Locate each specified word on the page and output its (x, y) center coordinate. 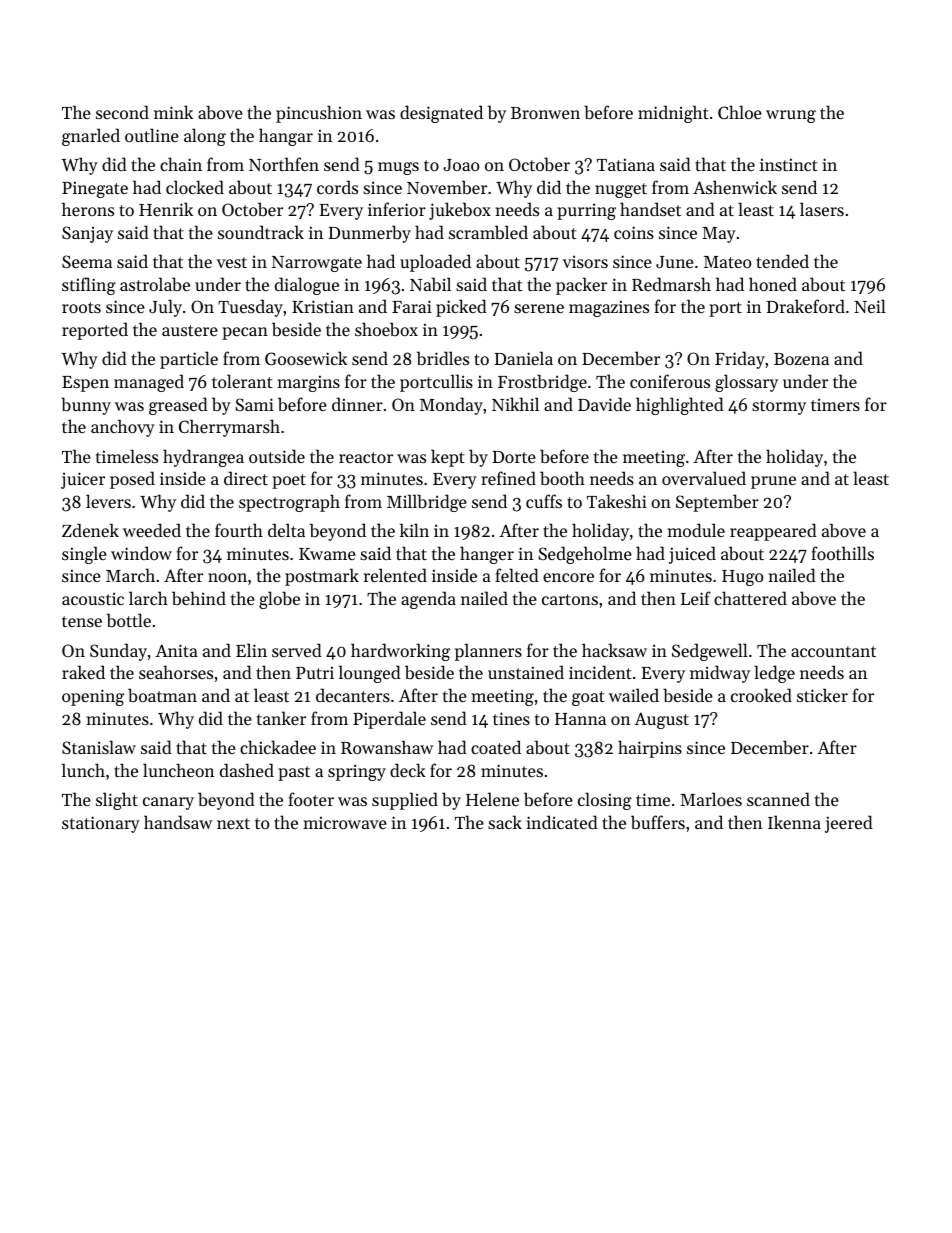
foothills (842, 553)
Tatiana (626, 164)
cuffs (544, 501)
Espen (85, 384)
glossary (746, 383)
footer (311, 799)
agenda (428, 600)
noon (227, 577)
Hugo (742, 578)
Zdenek (90, 530)
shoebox (386, 329)
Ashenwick (735, 187)
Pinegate (95, 189)
